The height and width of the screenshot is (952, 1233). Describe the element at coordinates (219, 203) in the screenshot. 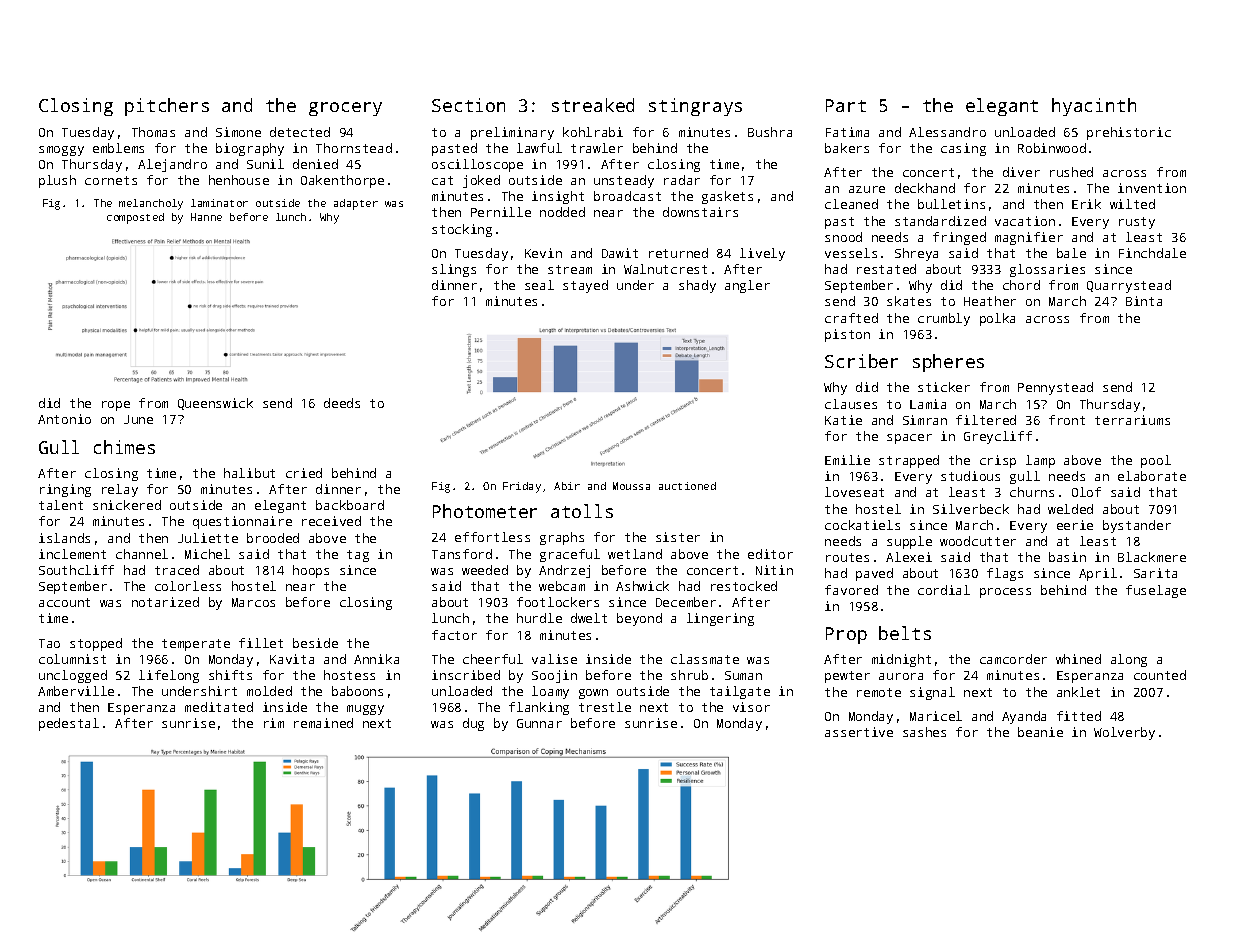

I see `laminator` at that location.
